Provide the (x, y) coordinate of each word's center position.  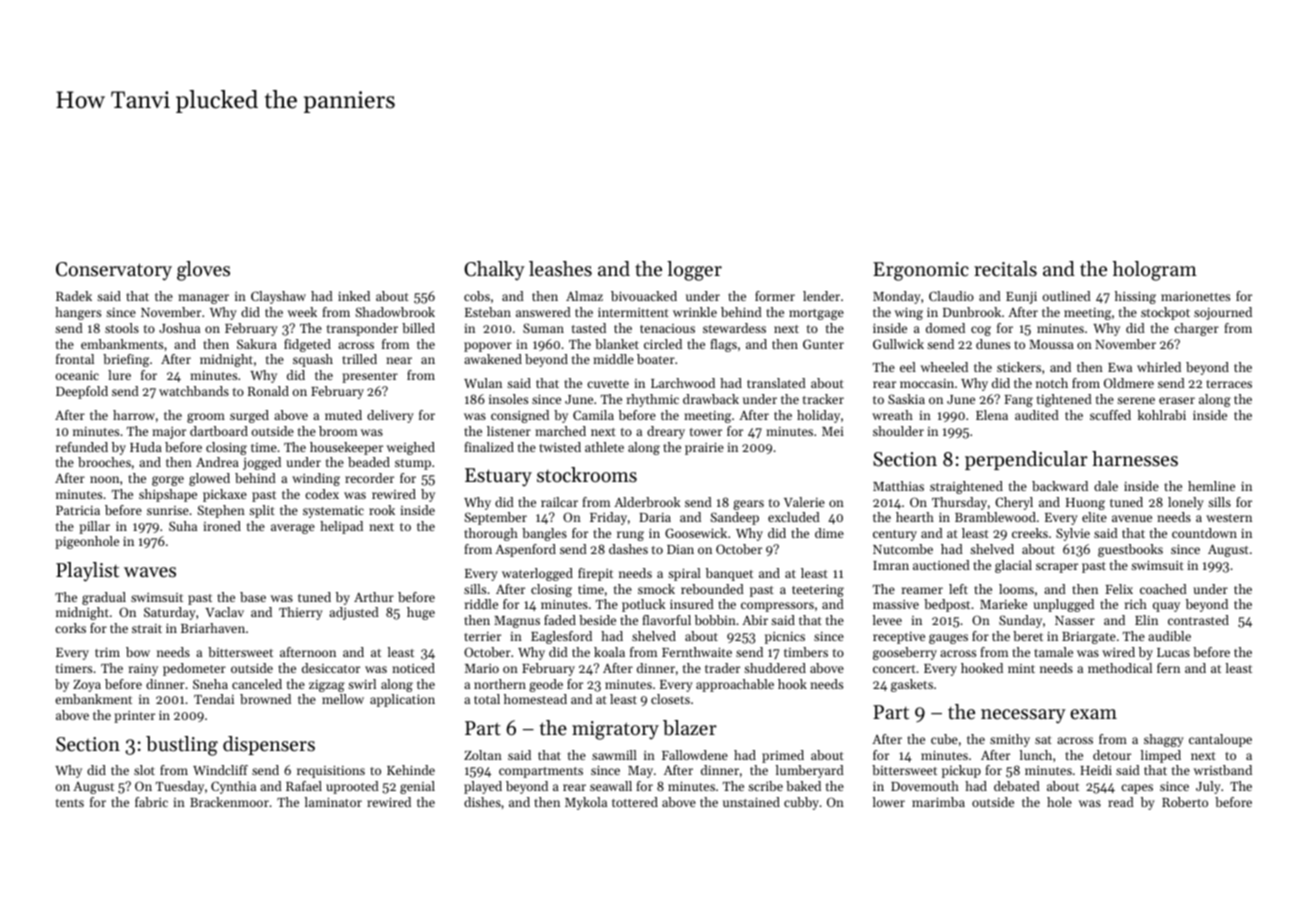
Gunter (823, 344)
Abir (755, 620)
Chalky (494, 271)
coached (1163, 589)
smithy (1010, 740)
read (1121, 802)
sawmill (614, 755)
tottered (635, 802)
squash (313, 360)
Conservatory (114, 271)
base (253, 597)
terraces (1229, 384)
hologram (1155, 271)
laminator (333, 802)
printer (134, 717)
